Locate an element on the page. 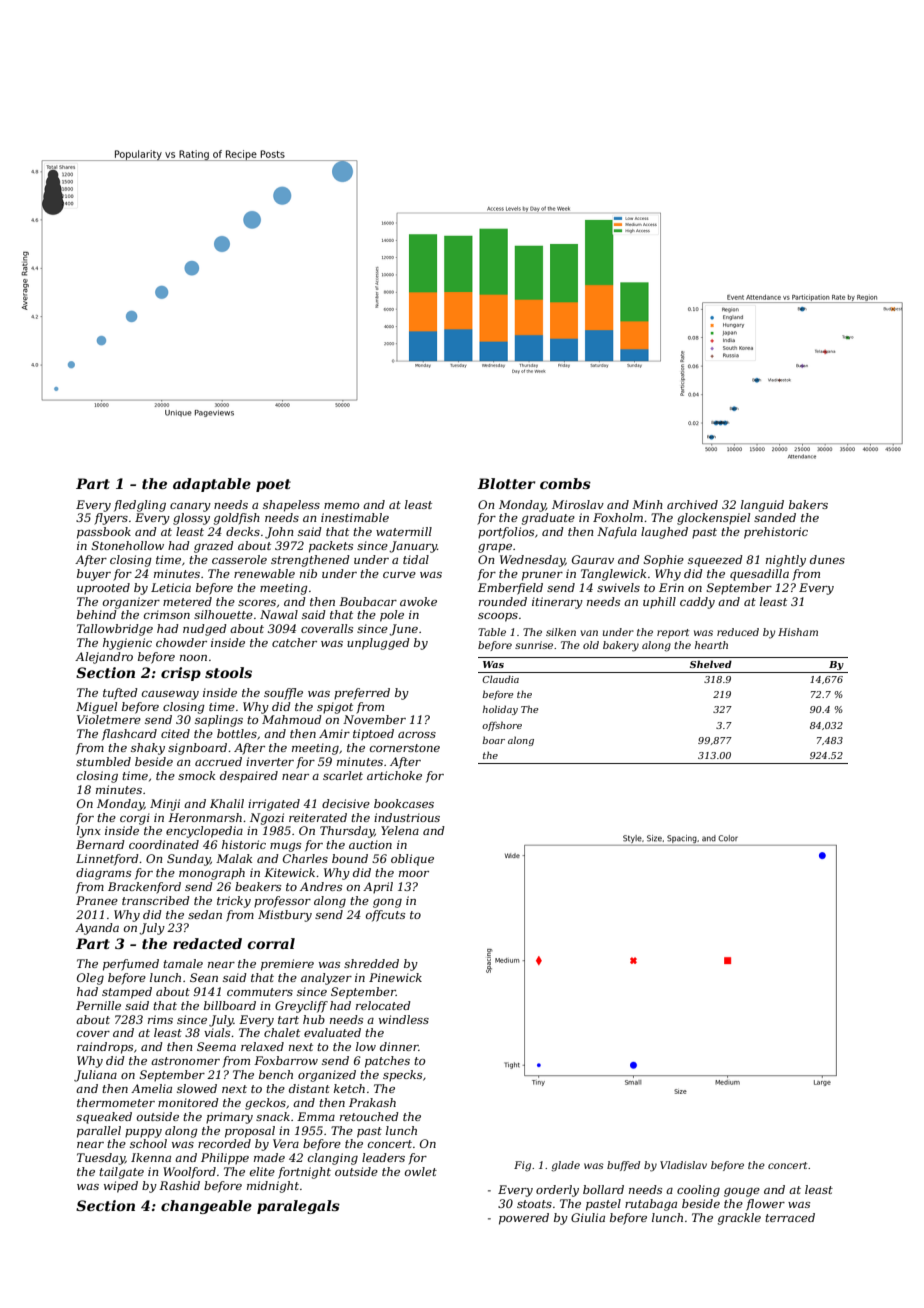 This image has height=1308, width=924. Vladislav is located at coordinates (683, 1165).
